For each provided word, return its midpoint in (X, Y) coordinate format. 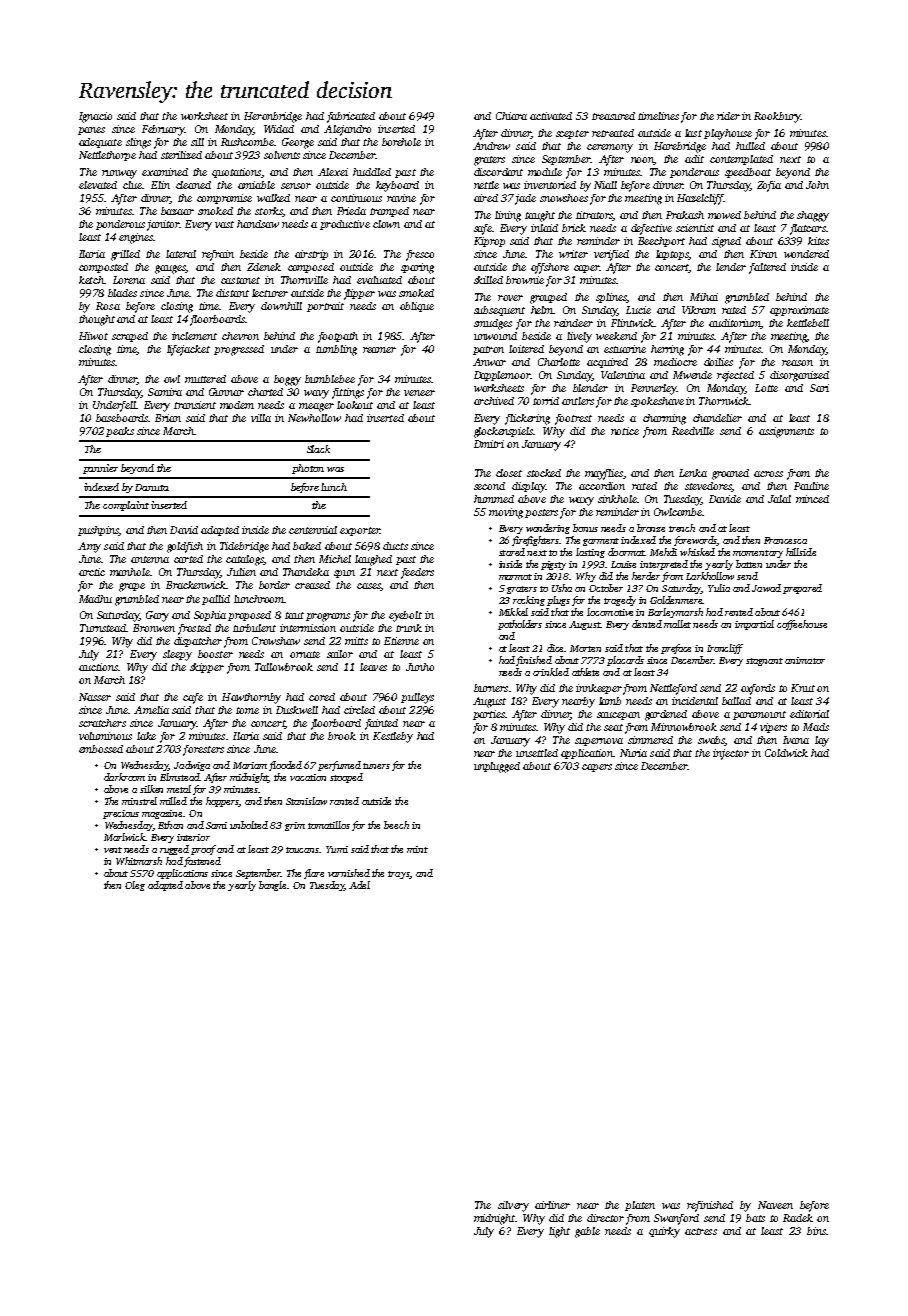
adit (694, 159)
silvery (513, 1206)
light (559, 1232)
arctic (92, 572)
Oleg (135, 886)
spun (344, 574)
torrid (546, 401)
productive (345, 225)
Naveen (775, 1205)
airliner (552, 1205)
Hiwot (93, 336)
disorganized (799, 376)
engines (136, 238)
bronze (651, 528)
